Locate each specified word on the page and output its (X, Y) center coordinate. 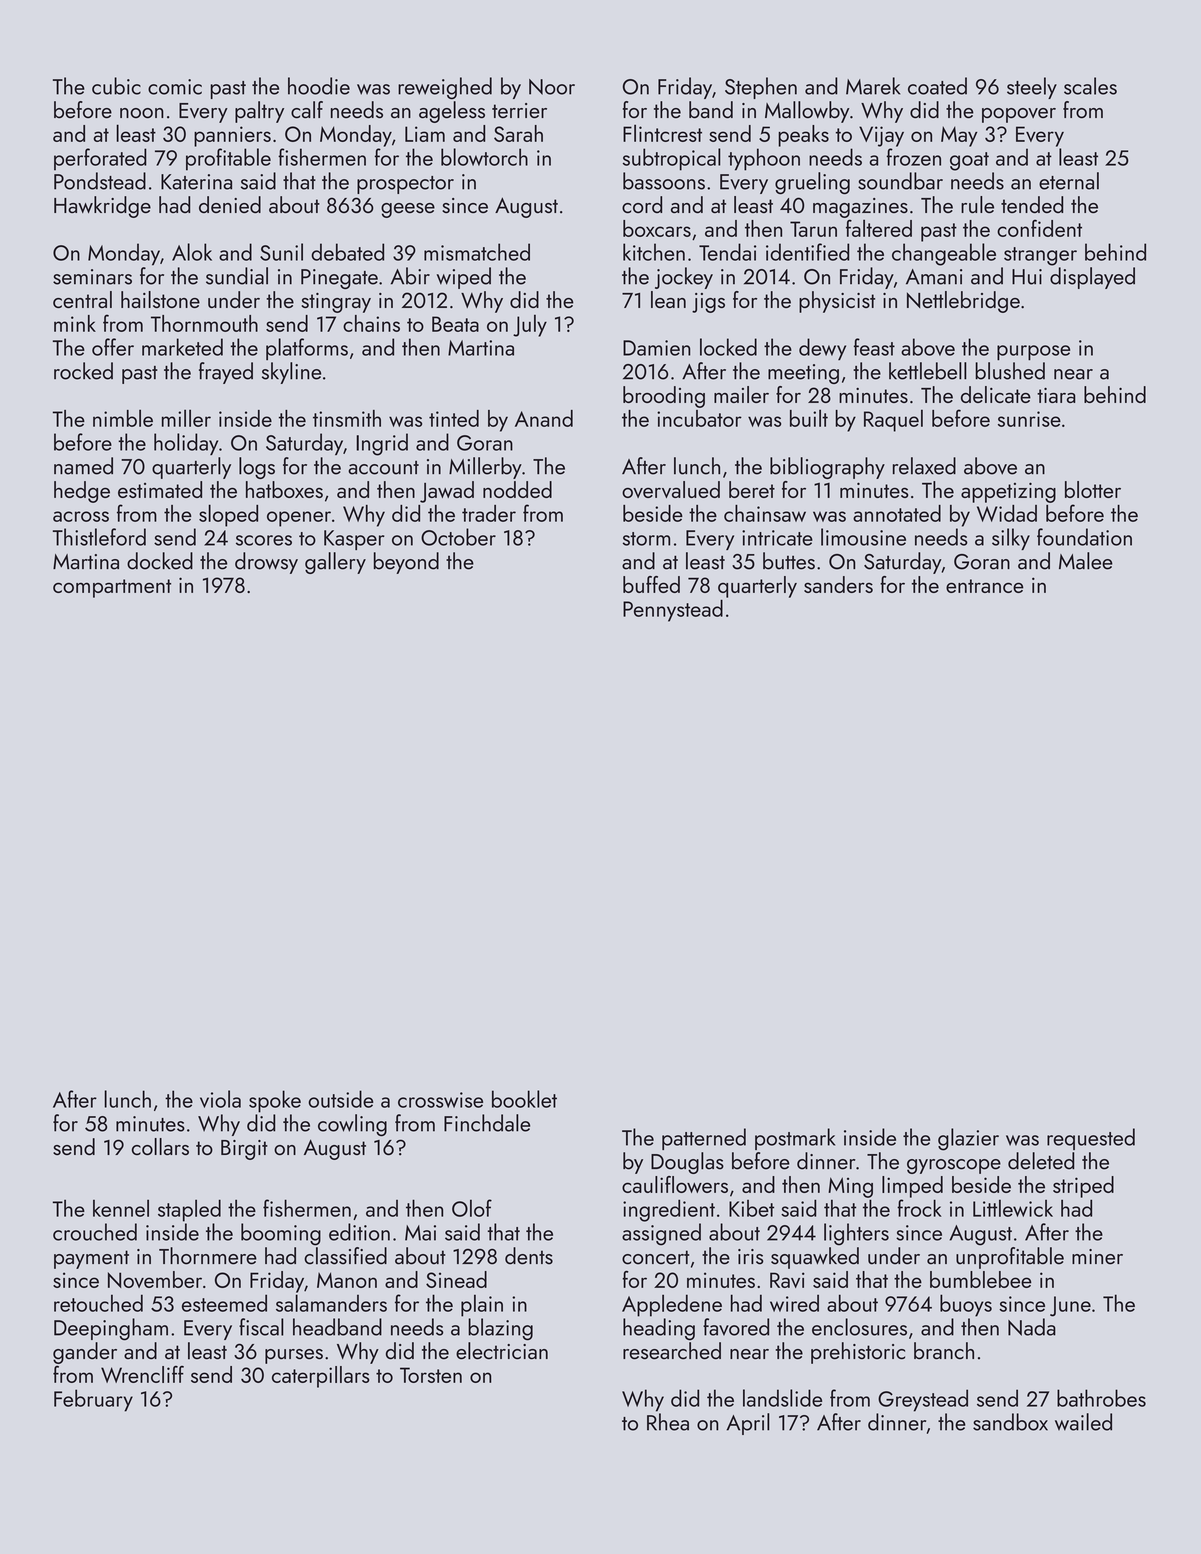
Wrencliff (142, 1374)
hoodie (319, 86)
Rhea (668, 1422)
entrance (985, 586)
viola (220, 1099)
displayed (1092, 278)
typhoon (764, 159)
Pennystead (673, 610)
